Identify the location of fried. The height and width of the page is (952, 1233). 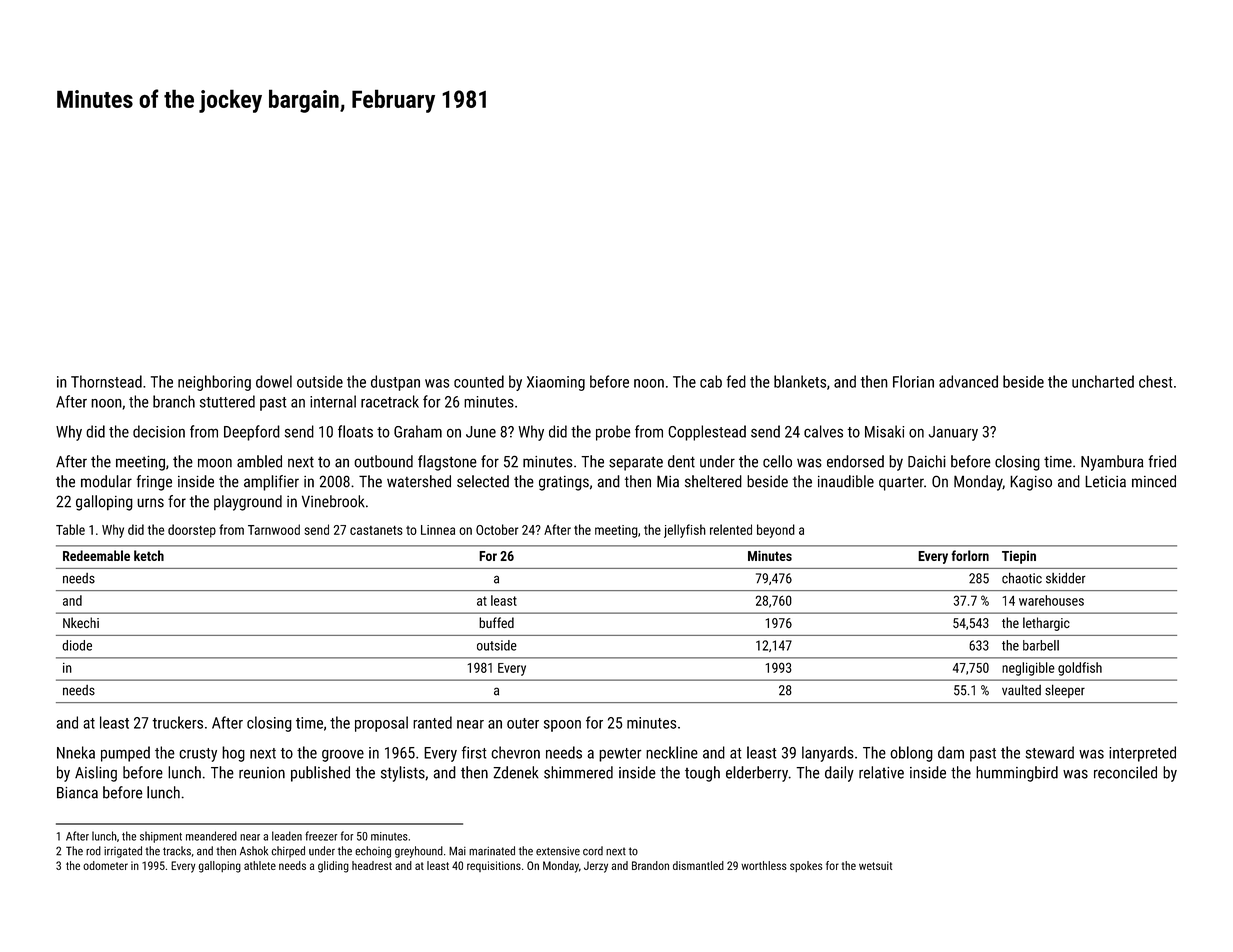
(1162, 461).
